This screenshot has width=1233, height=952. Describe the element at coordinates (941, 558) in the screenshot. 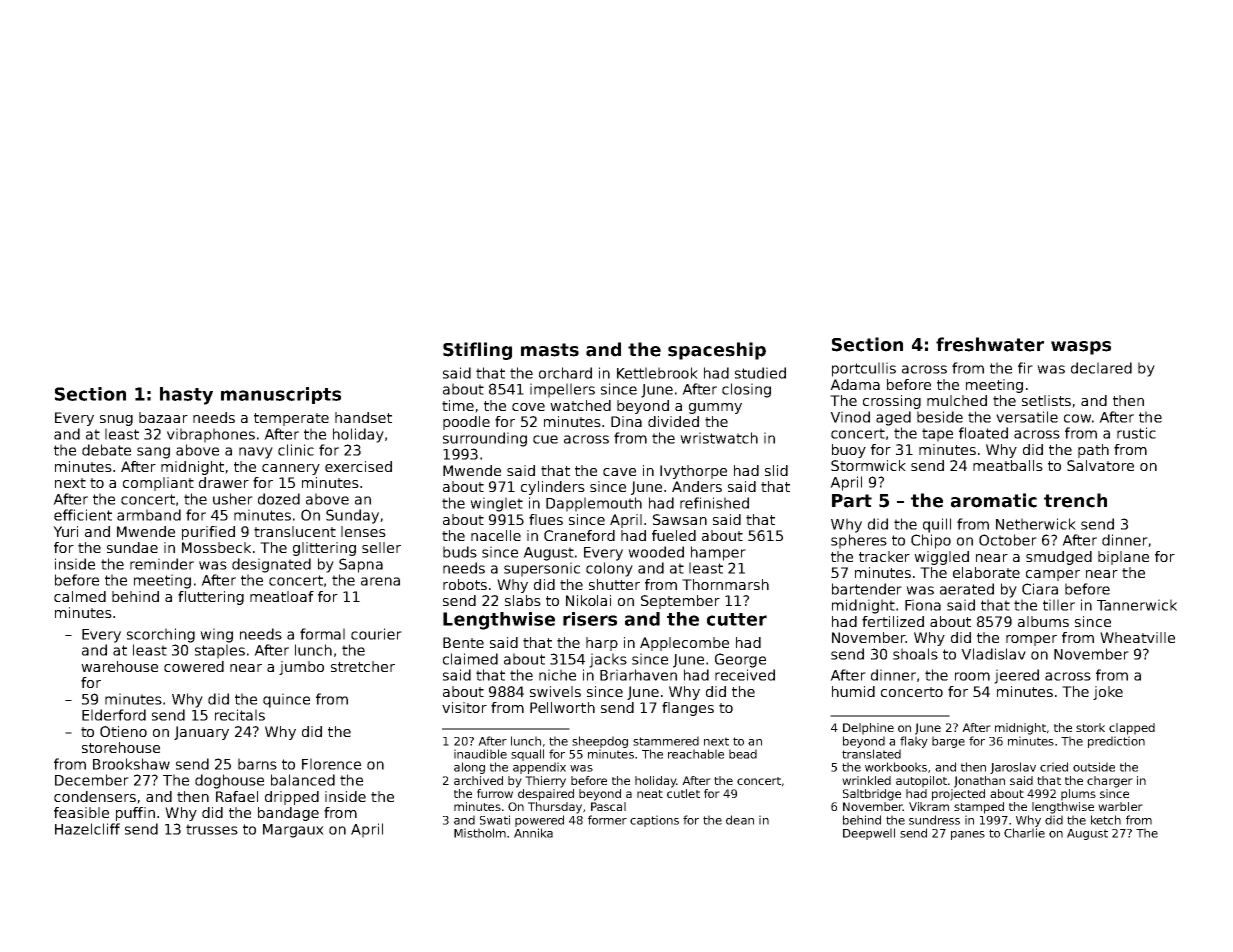

I see `wiggled` at that location.
